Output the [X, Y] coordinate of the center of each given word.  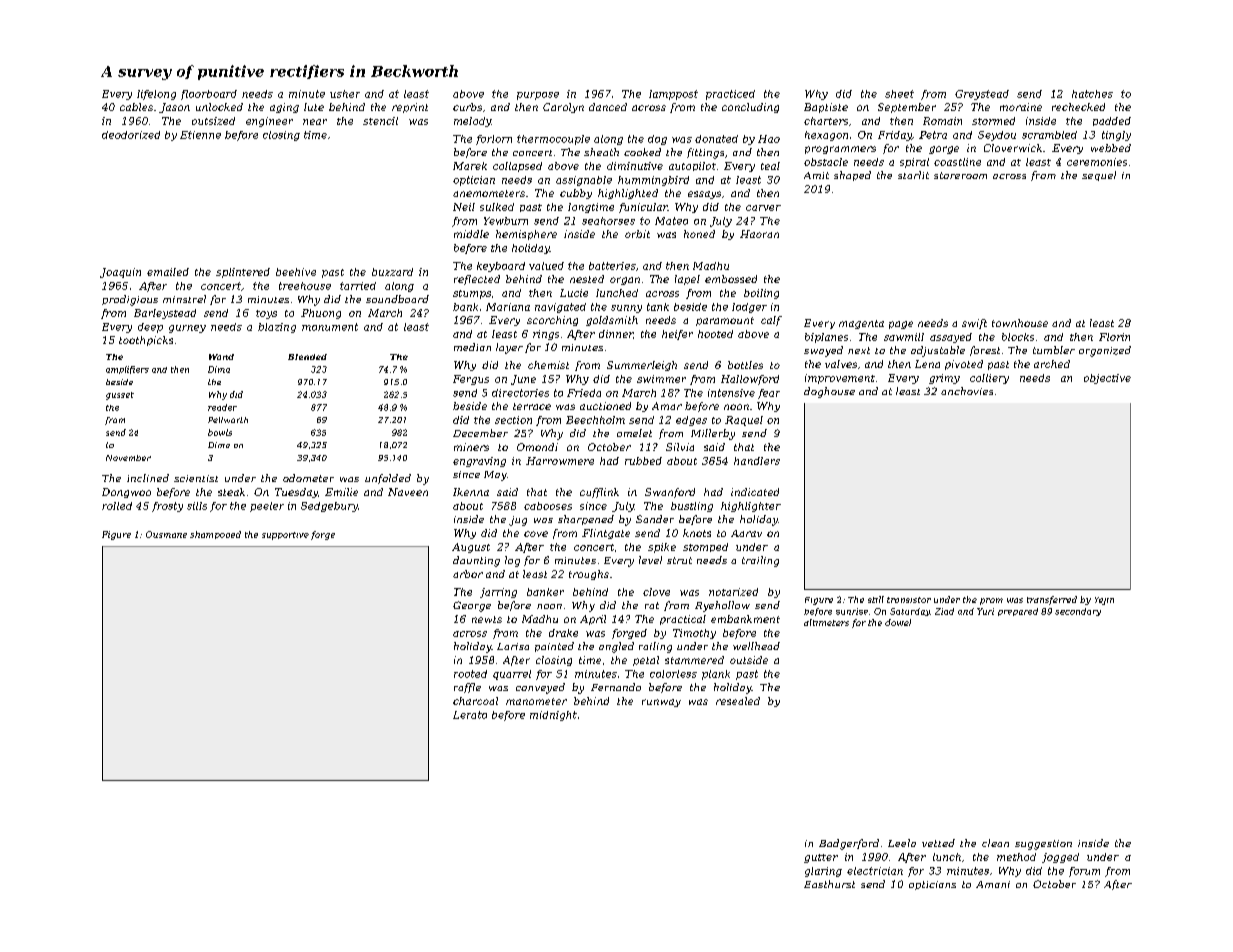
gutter [821, 858]
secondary [1078, 612]
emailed [168, 272]
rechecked [1078, 107]
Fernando [616, 687]
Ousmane [166, 534]
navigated [560, 308]
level [650, 560]
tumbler [1054, 350]
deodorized [131, 135]
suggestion [1043, 845]
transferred [1052, 600]
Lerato [470, 715]
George [472, 606]
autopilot [692, 166]
